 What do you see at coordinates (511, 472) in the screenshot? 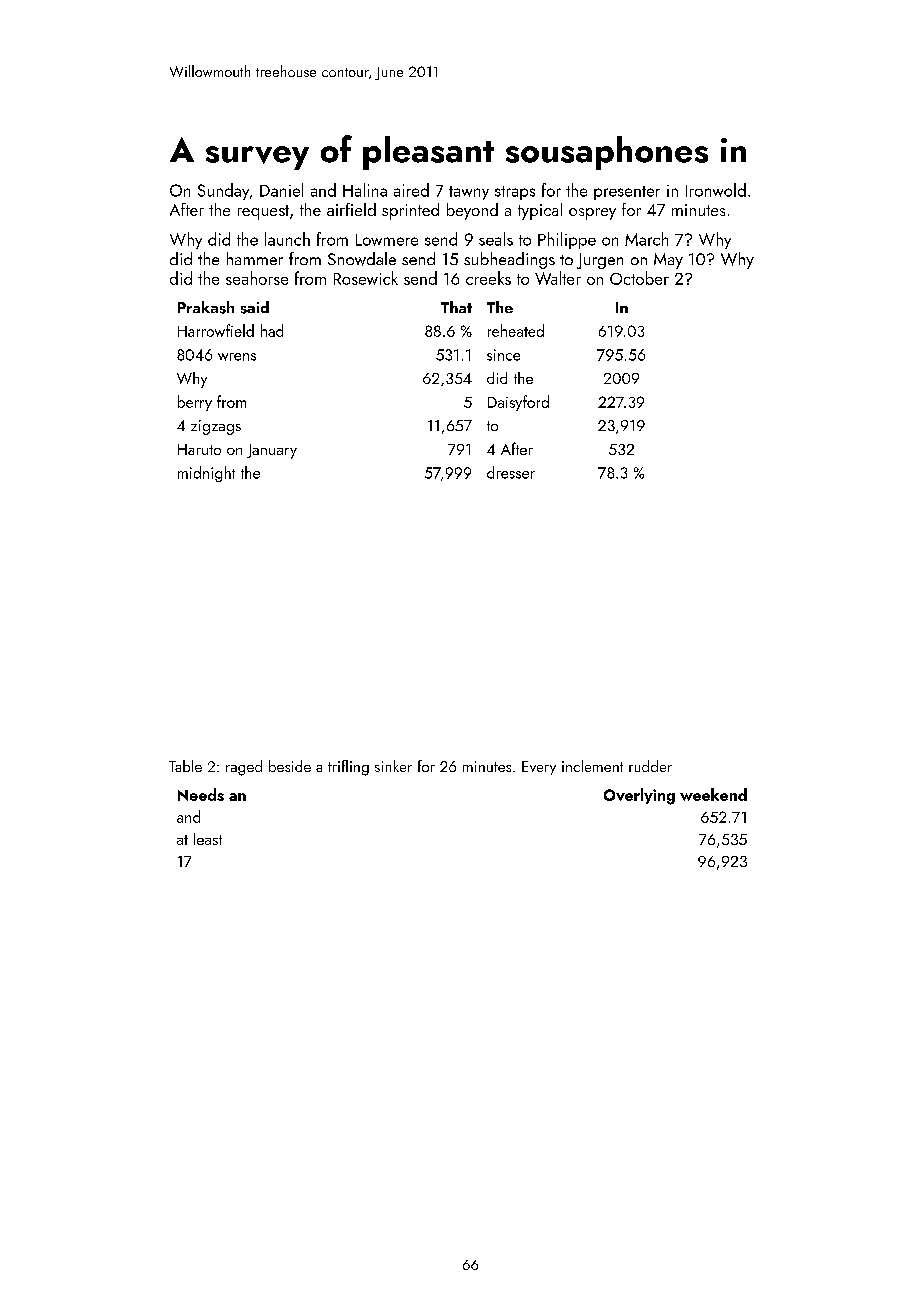
I see `dresser` at bounding box center [511, 472].
